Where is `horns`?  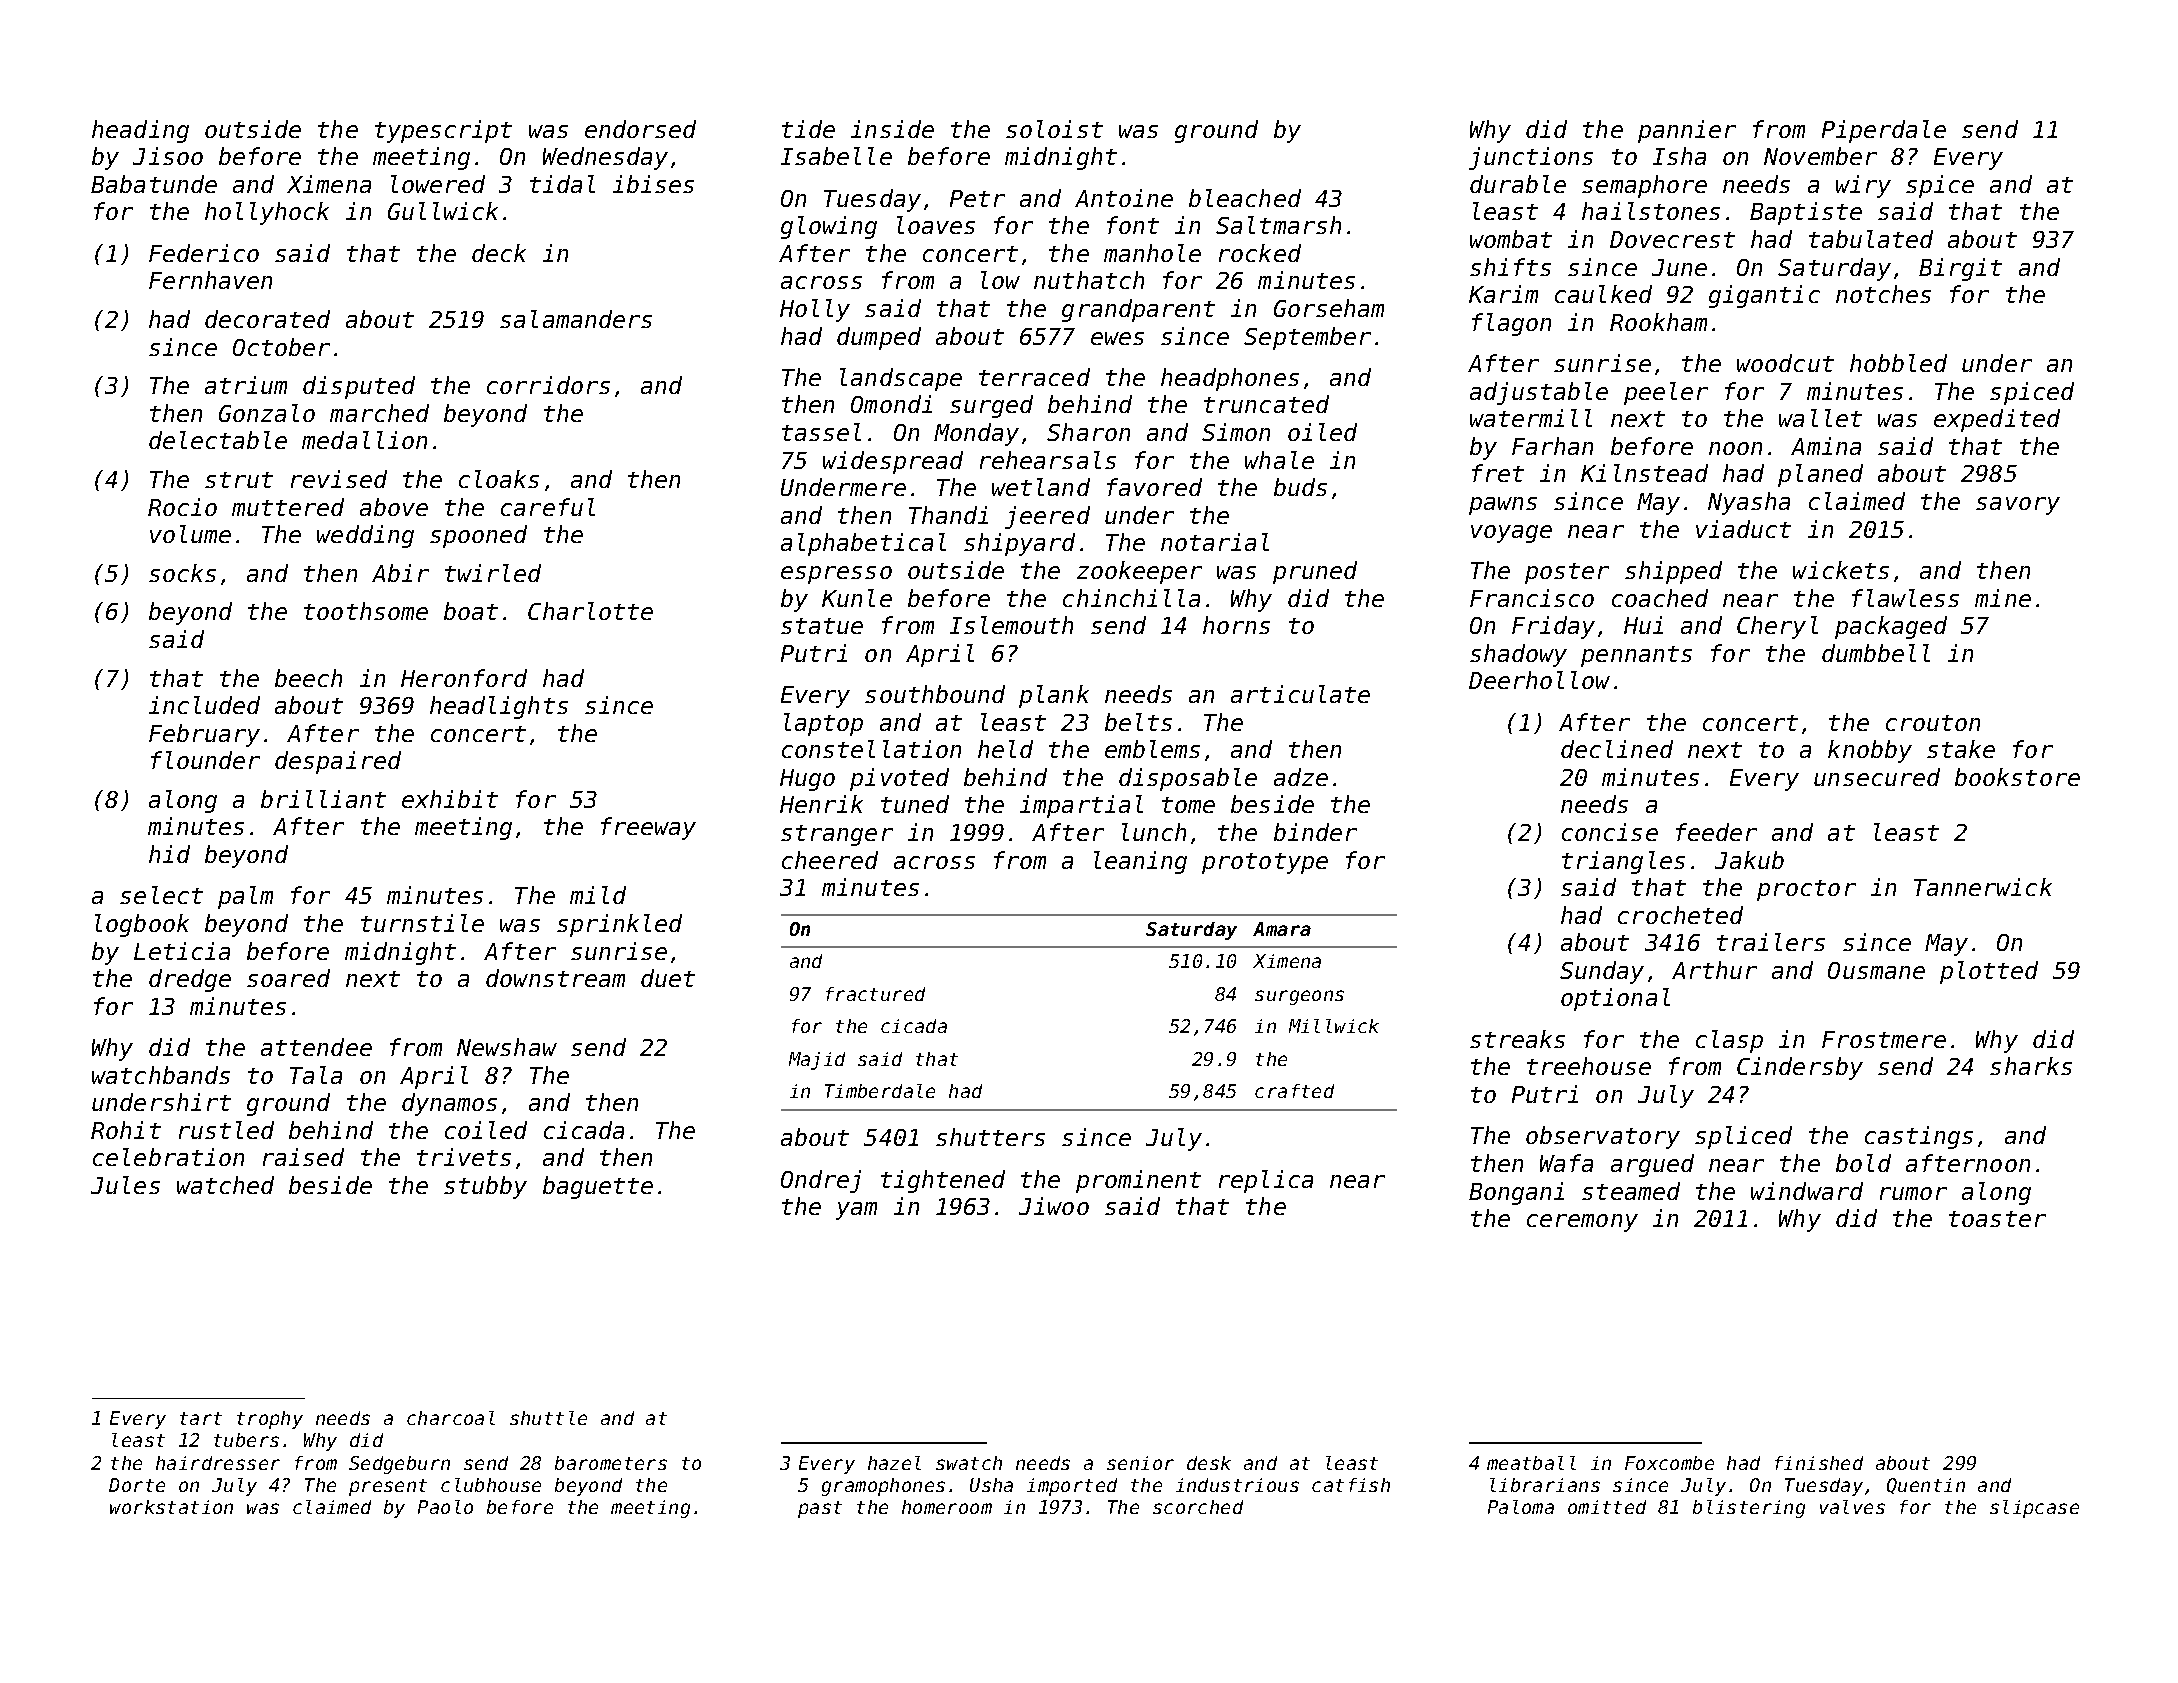
horns is located at coordinates (1236, 625).
